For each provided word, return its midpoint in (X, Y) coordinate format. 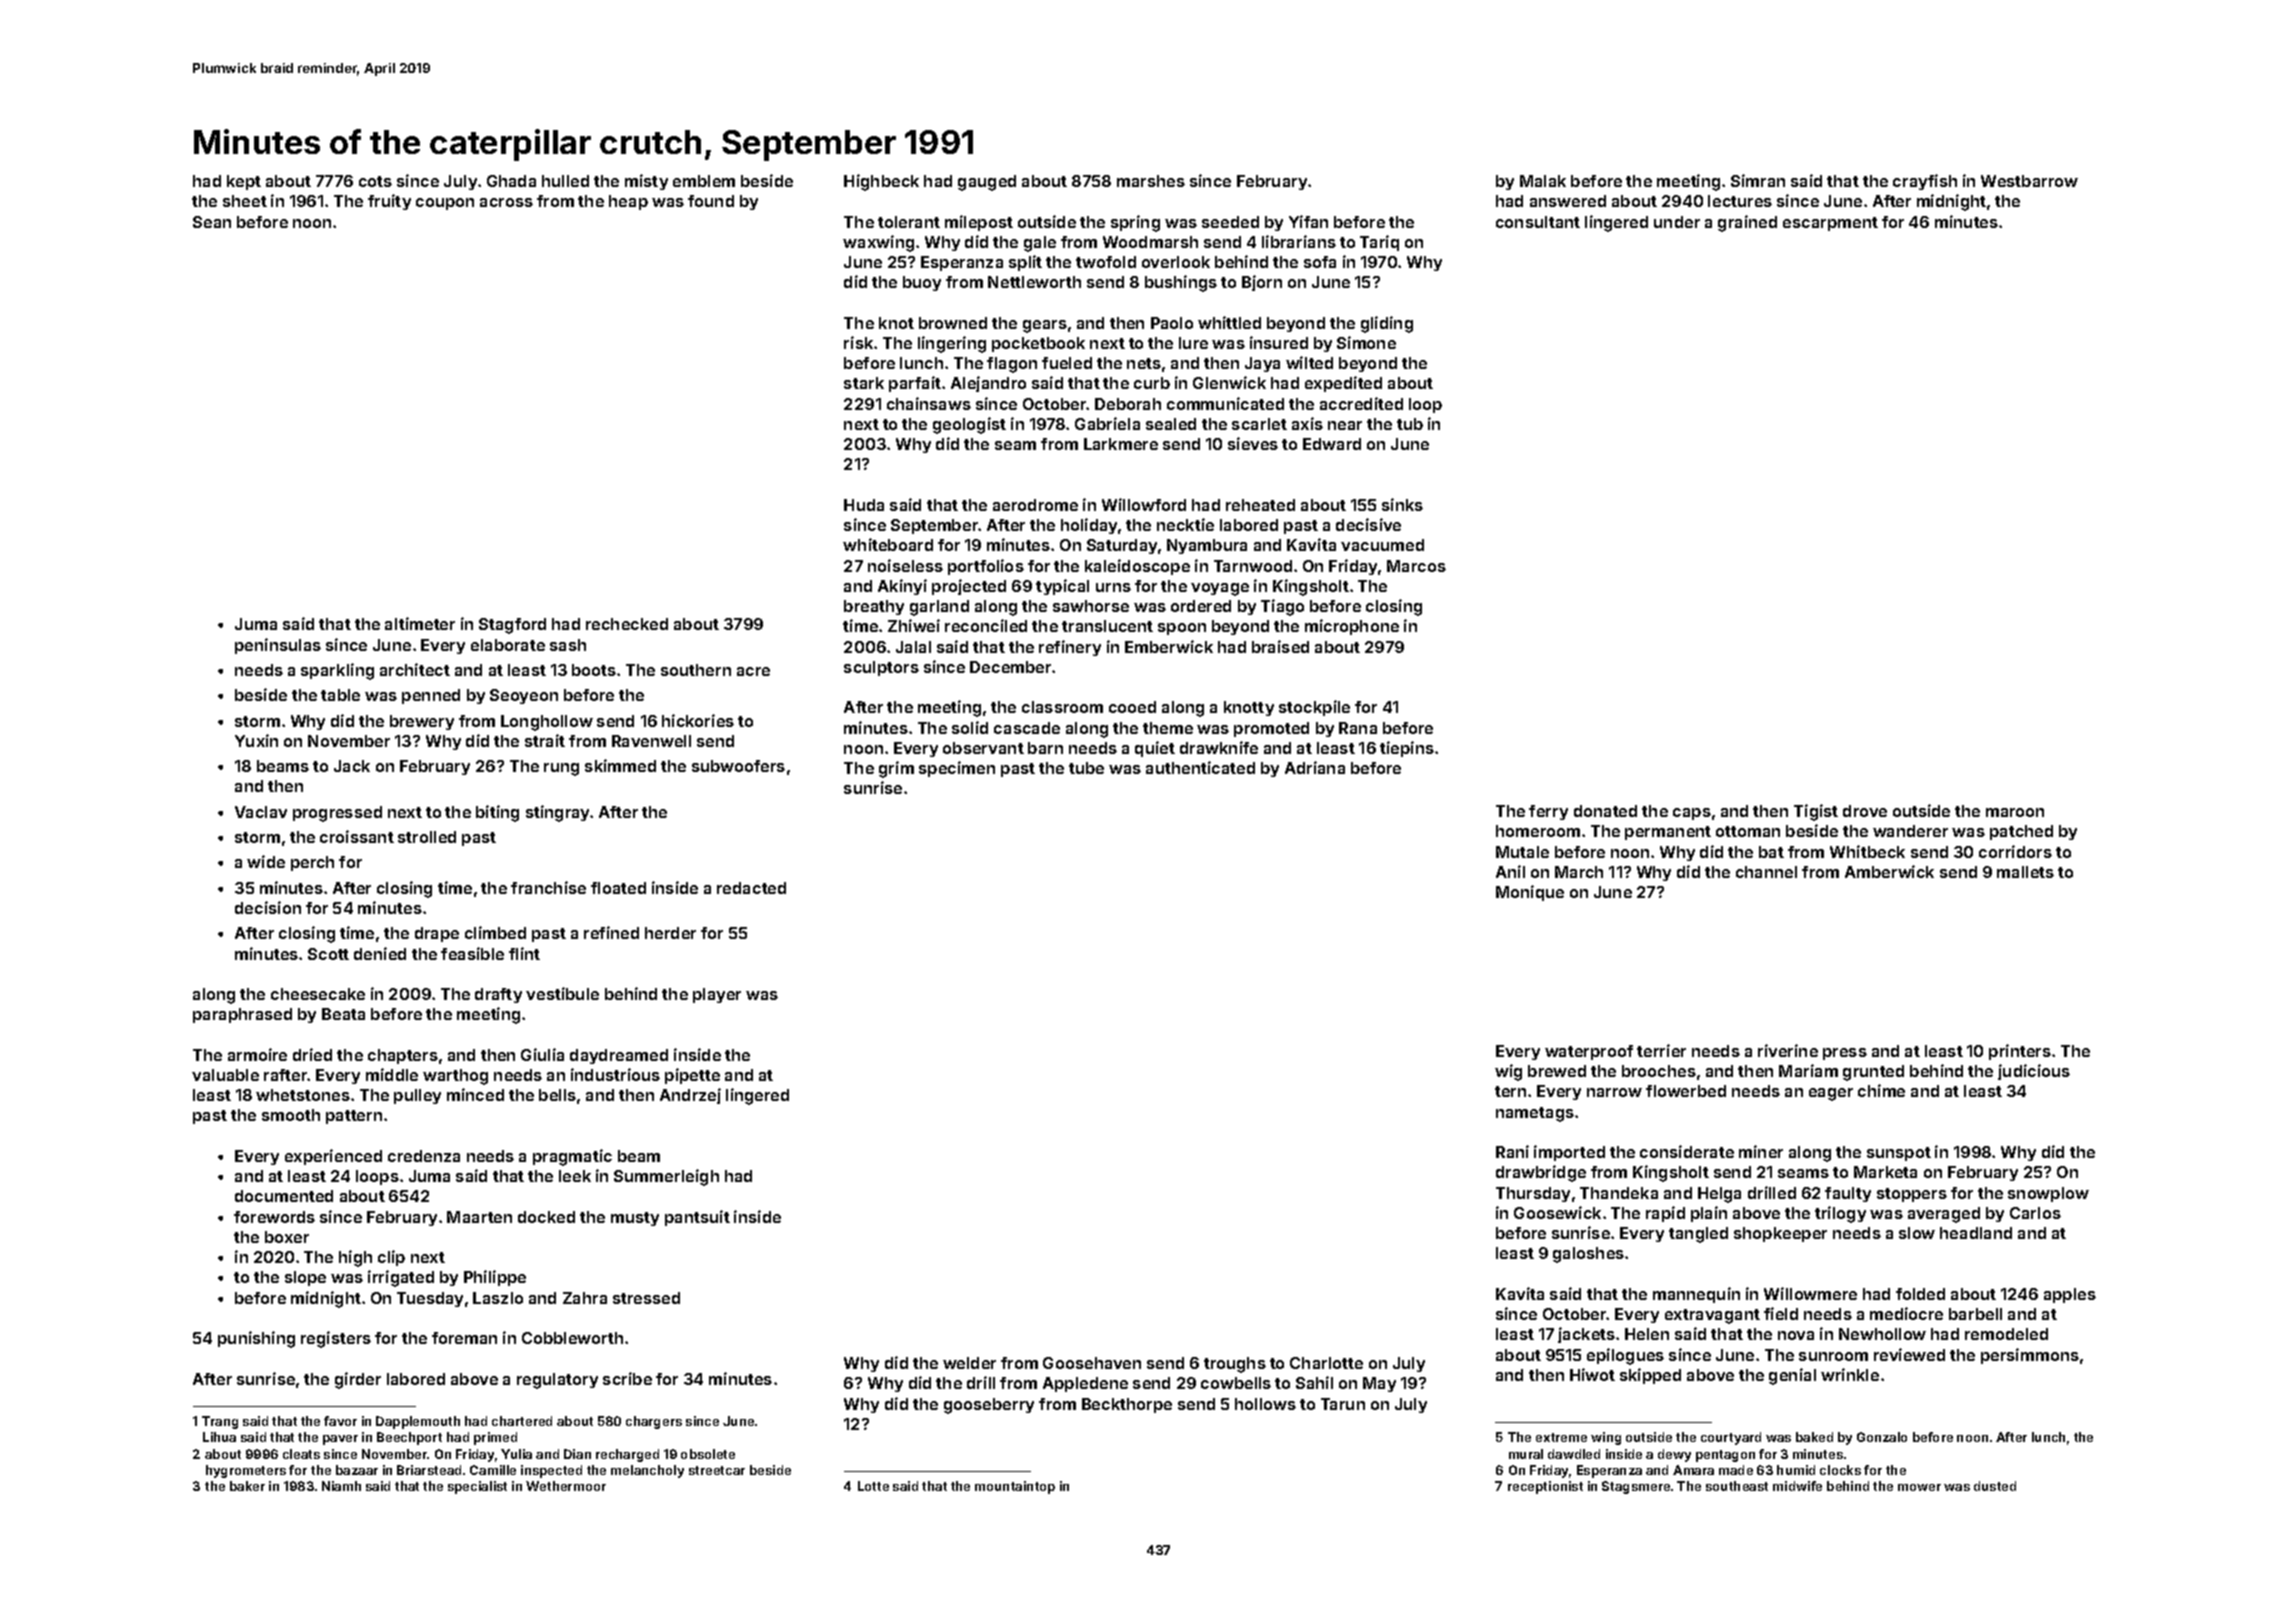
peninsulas (278, 646)
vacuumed (1382, 545)
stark (864, 383)
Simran (1758, 180)
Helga (1719, 1195)
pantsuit (697, 1218)
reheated (1260, 505)
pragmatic (572, 1157)
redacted (751, 888)
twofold (1106, 262)
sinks (1402, 504)
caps (1692, 814)
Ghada (511, 181)
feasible (472, 953)
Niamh (341, 1486)
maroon (2015, 812)
